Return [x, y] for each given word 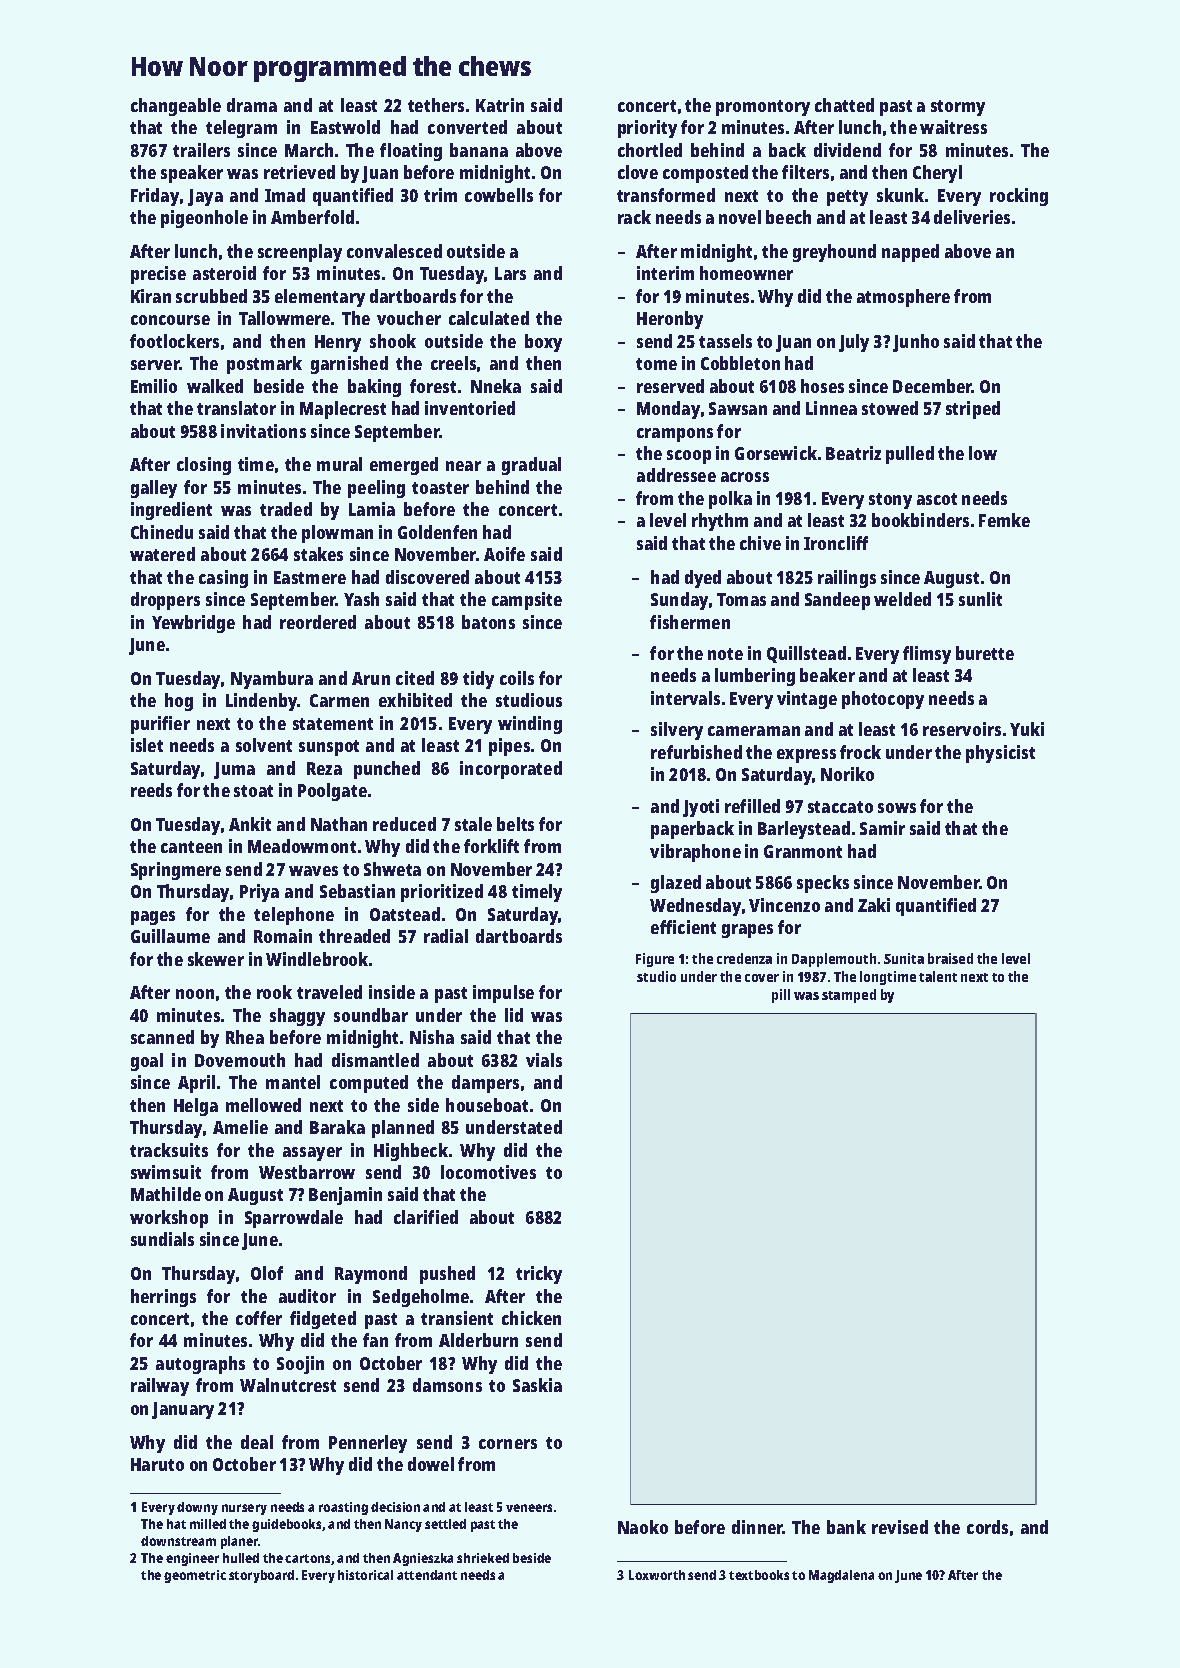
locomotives [488, 1172]
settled [445, 1524]
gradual [531, 466]
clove [638, 172]
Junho [916, 343]
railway [160, 1387]
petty [847, 198]
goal [147, 1062]
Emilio [154, 386]
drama [252, 105]
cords [987, 1527]
